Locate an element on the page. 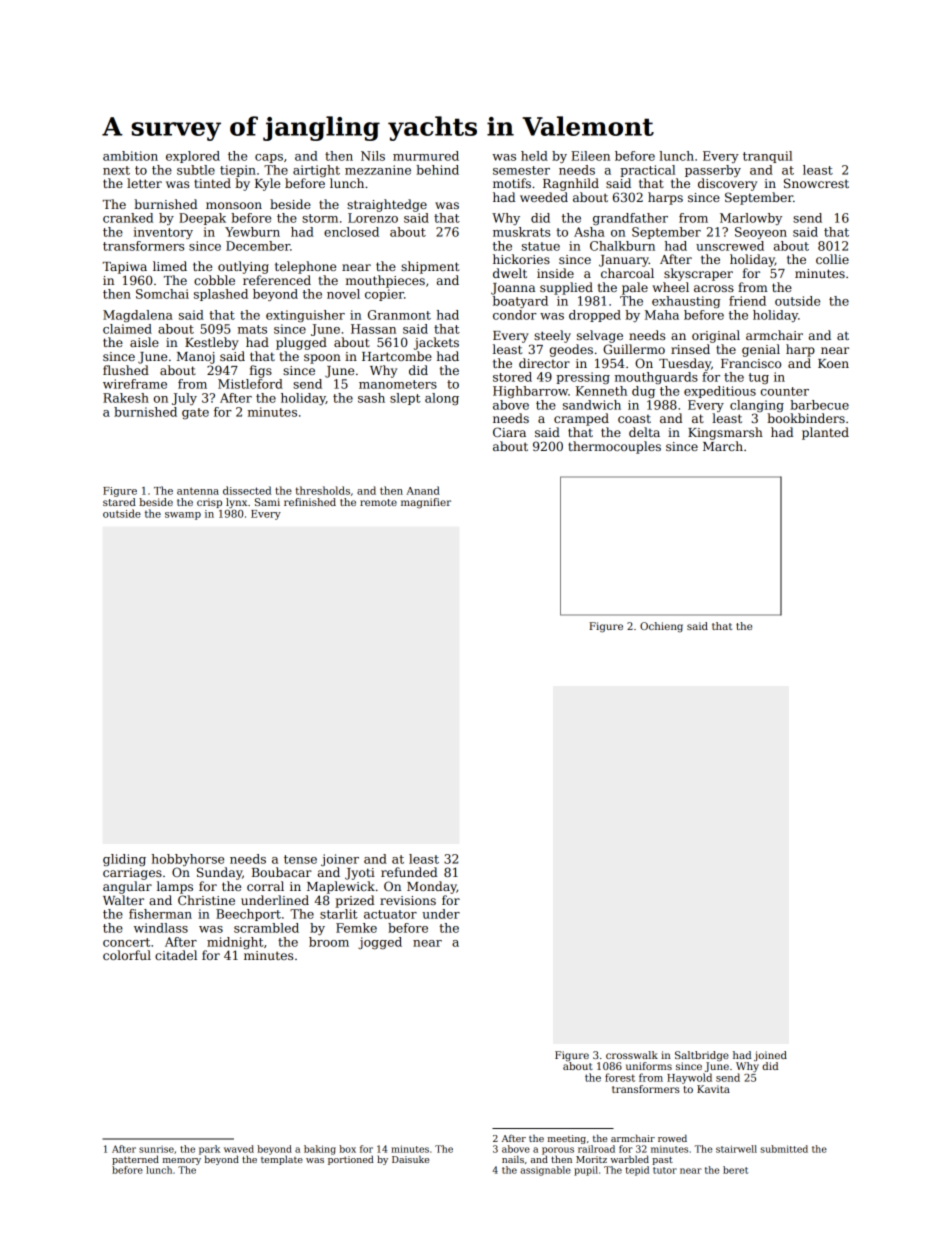 This image has height=1233, width=952. caps is located at coordinates (269, 158).
